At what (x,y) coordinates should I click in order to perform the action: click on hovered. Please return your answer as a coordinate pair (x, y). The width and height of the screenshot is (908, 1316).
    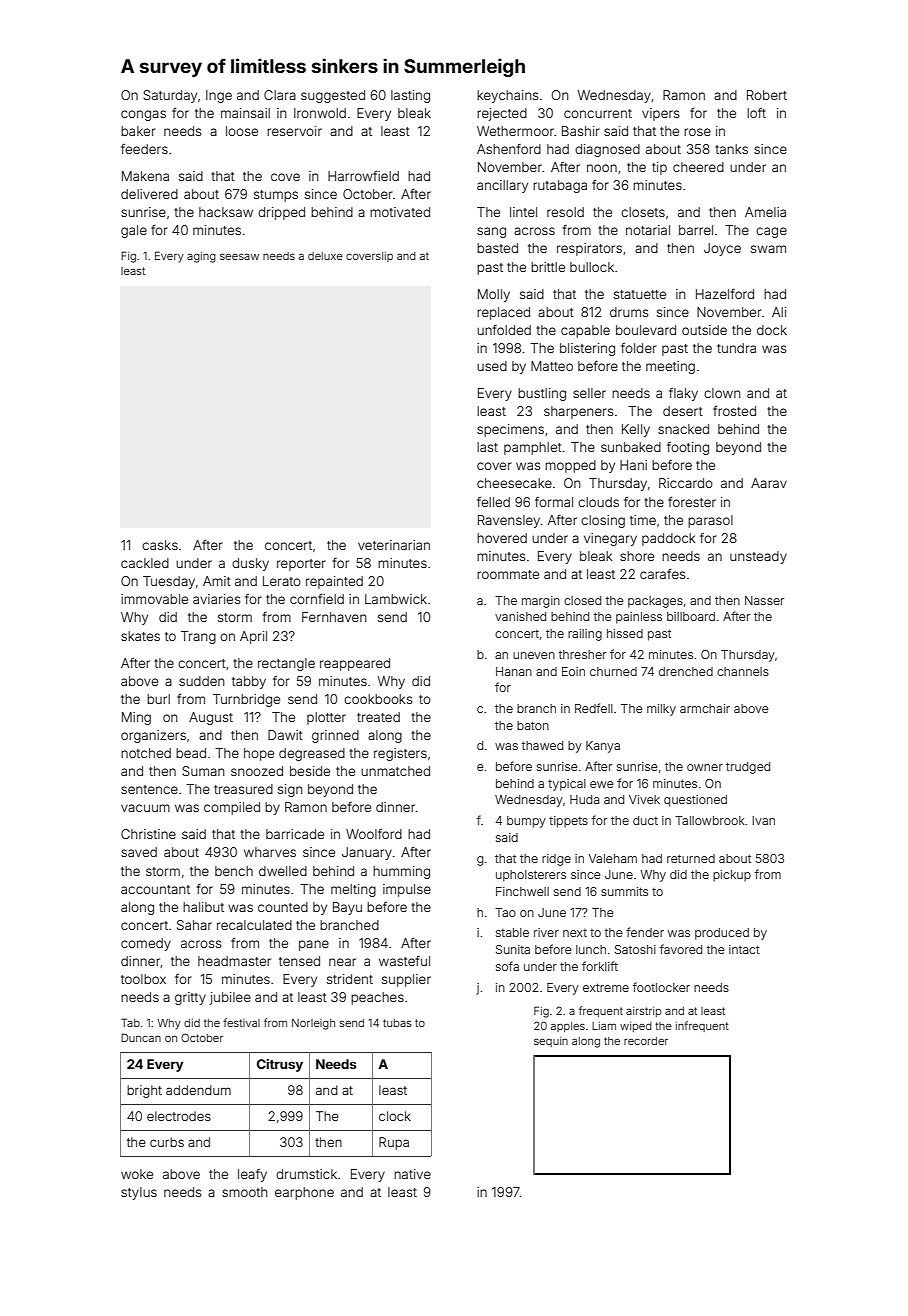
    Looking at the image, I should click on (502, 538).
